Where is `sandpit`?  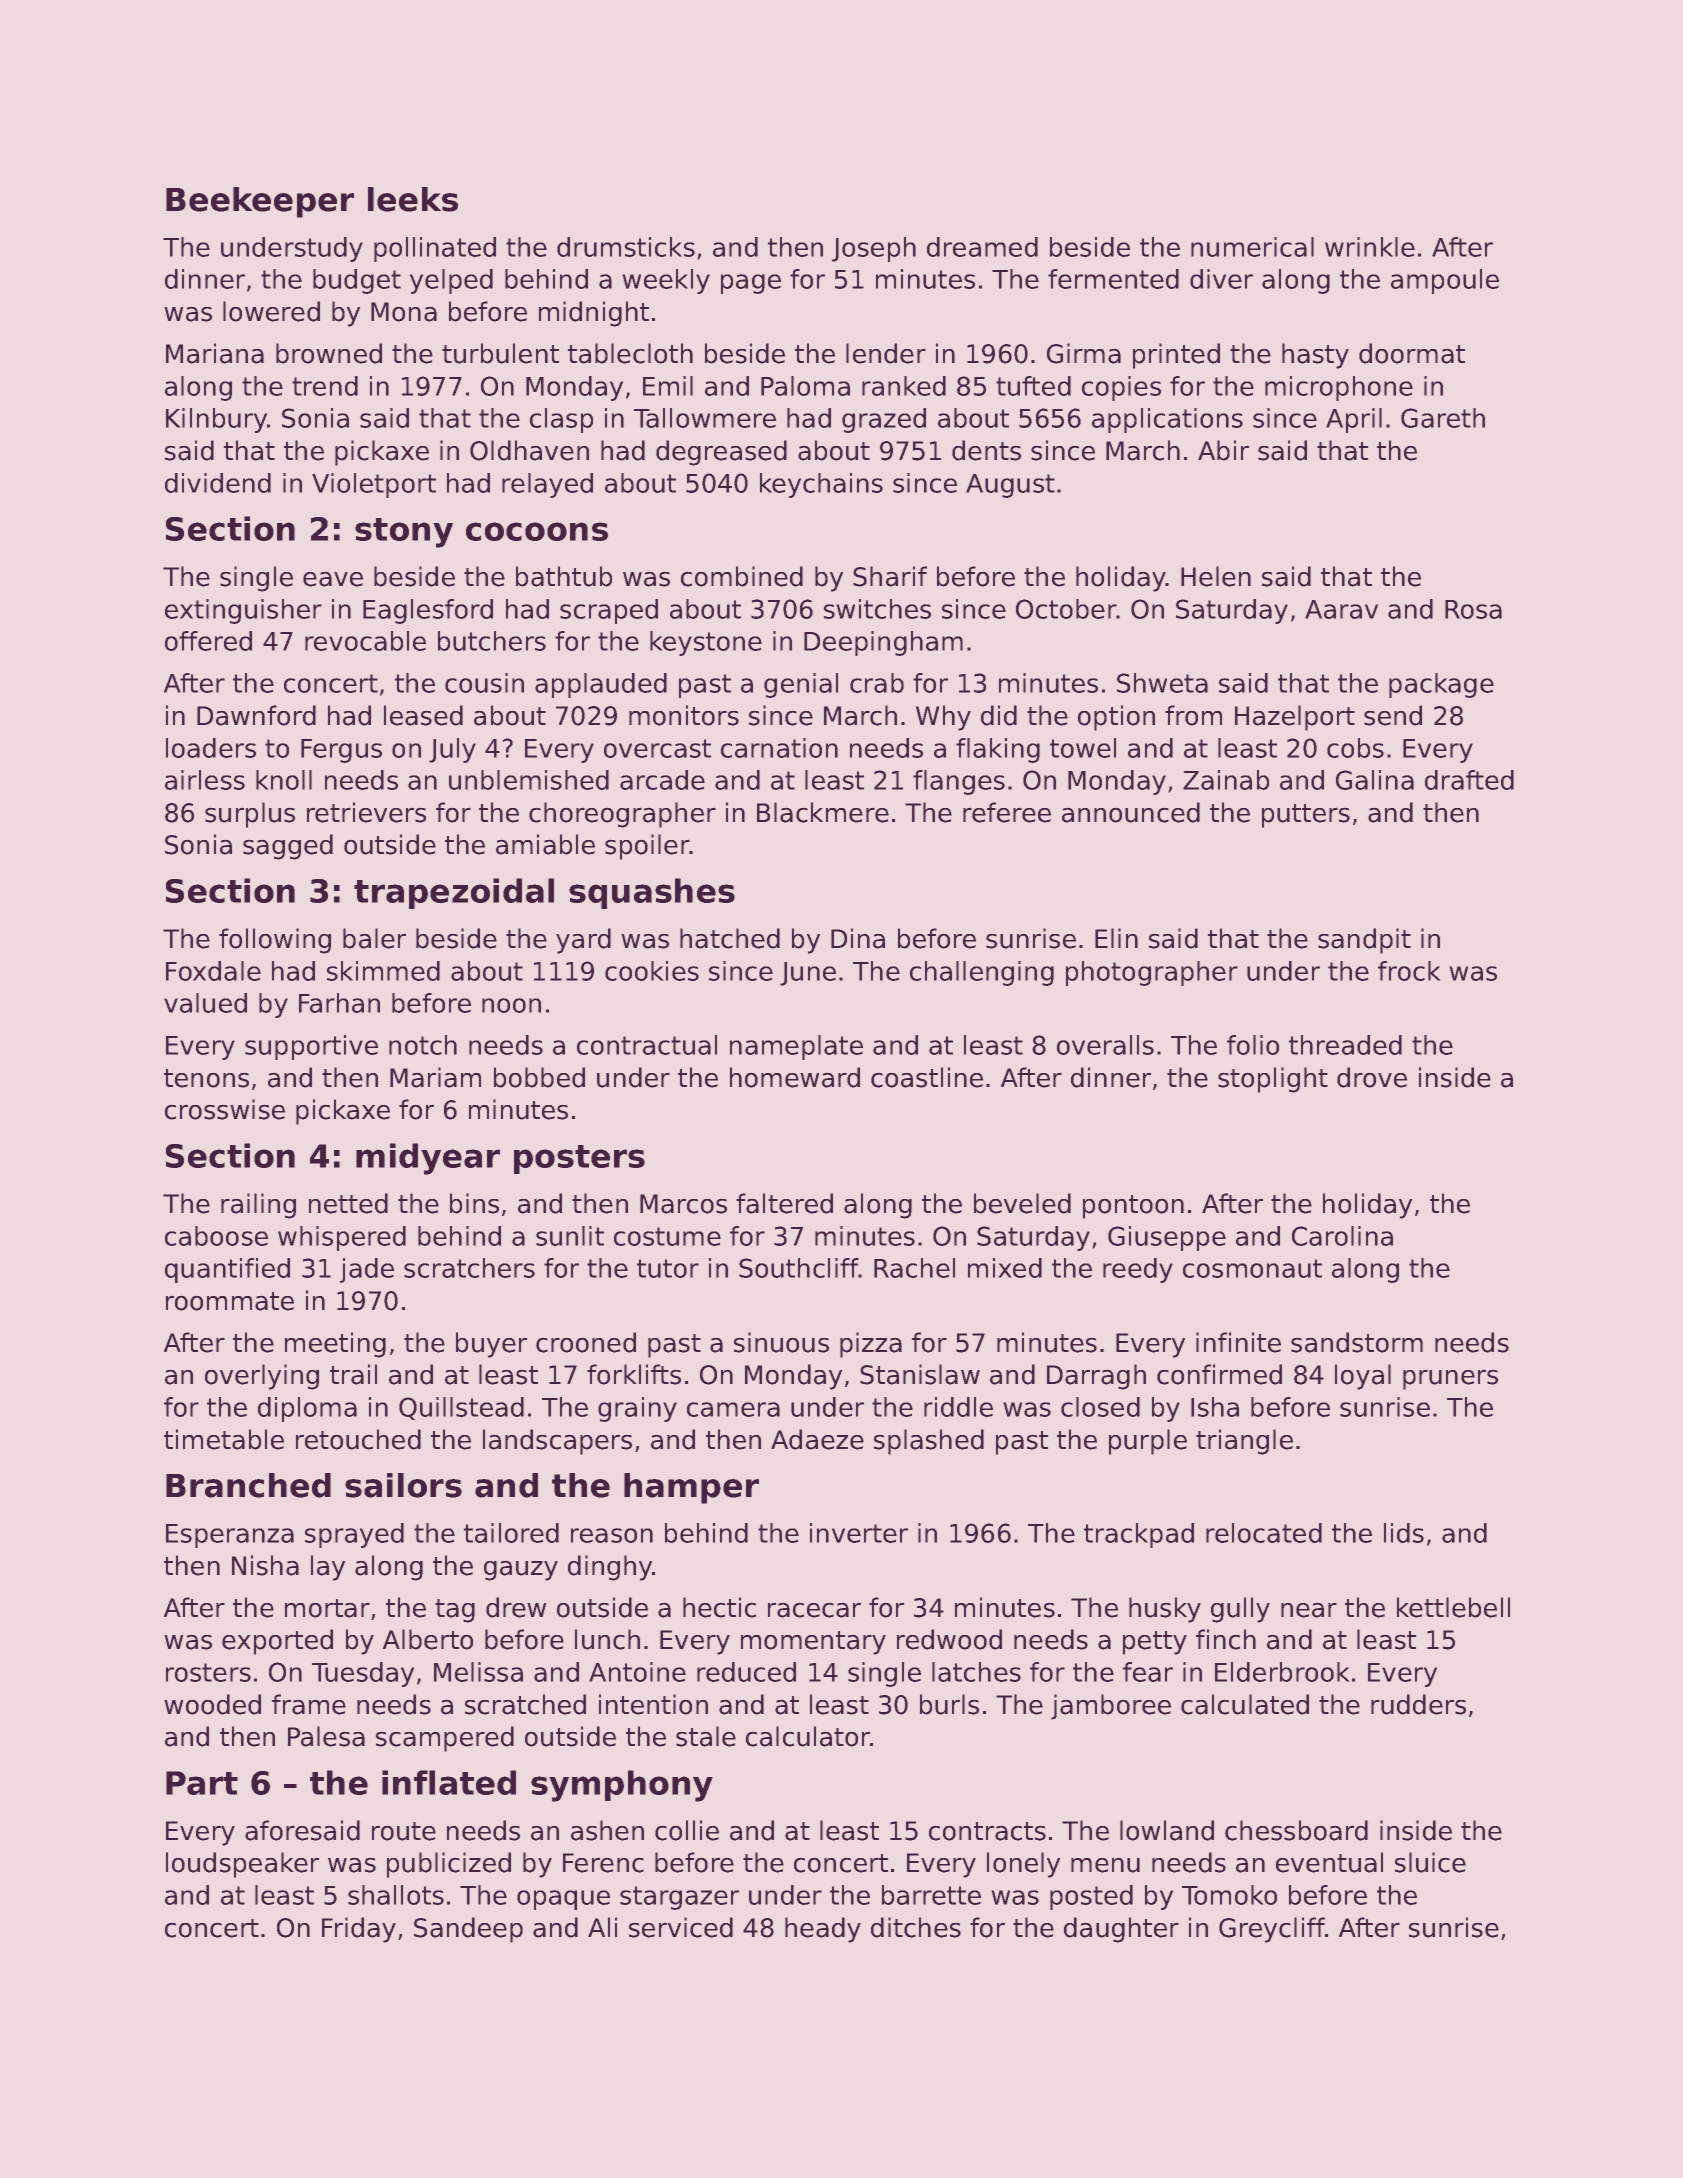 sandpit is located at coordinates (1364, 941).
